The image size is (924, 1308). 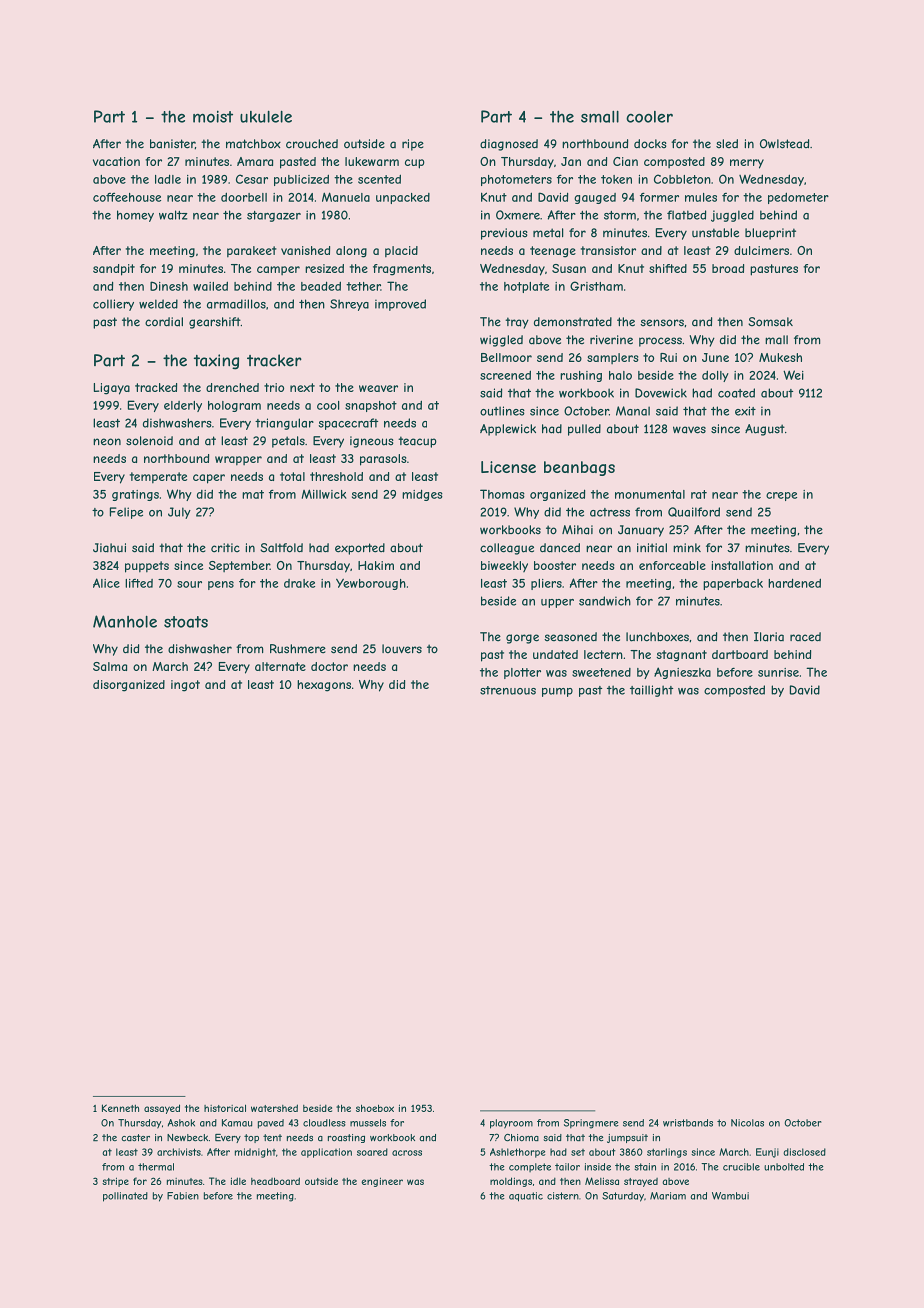 I want to click on Kenneth, so click(x=120, y=1108).
